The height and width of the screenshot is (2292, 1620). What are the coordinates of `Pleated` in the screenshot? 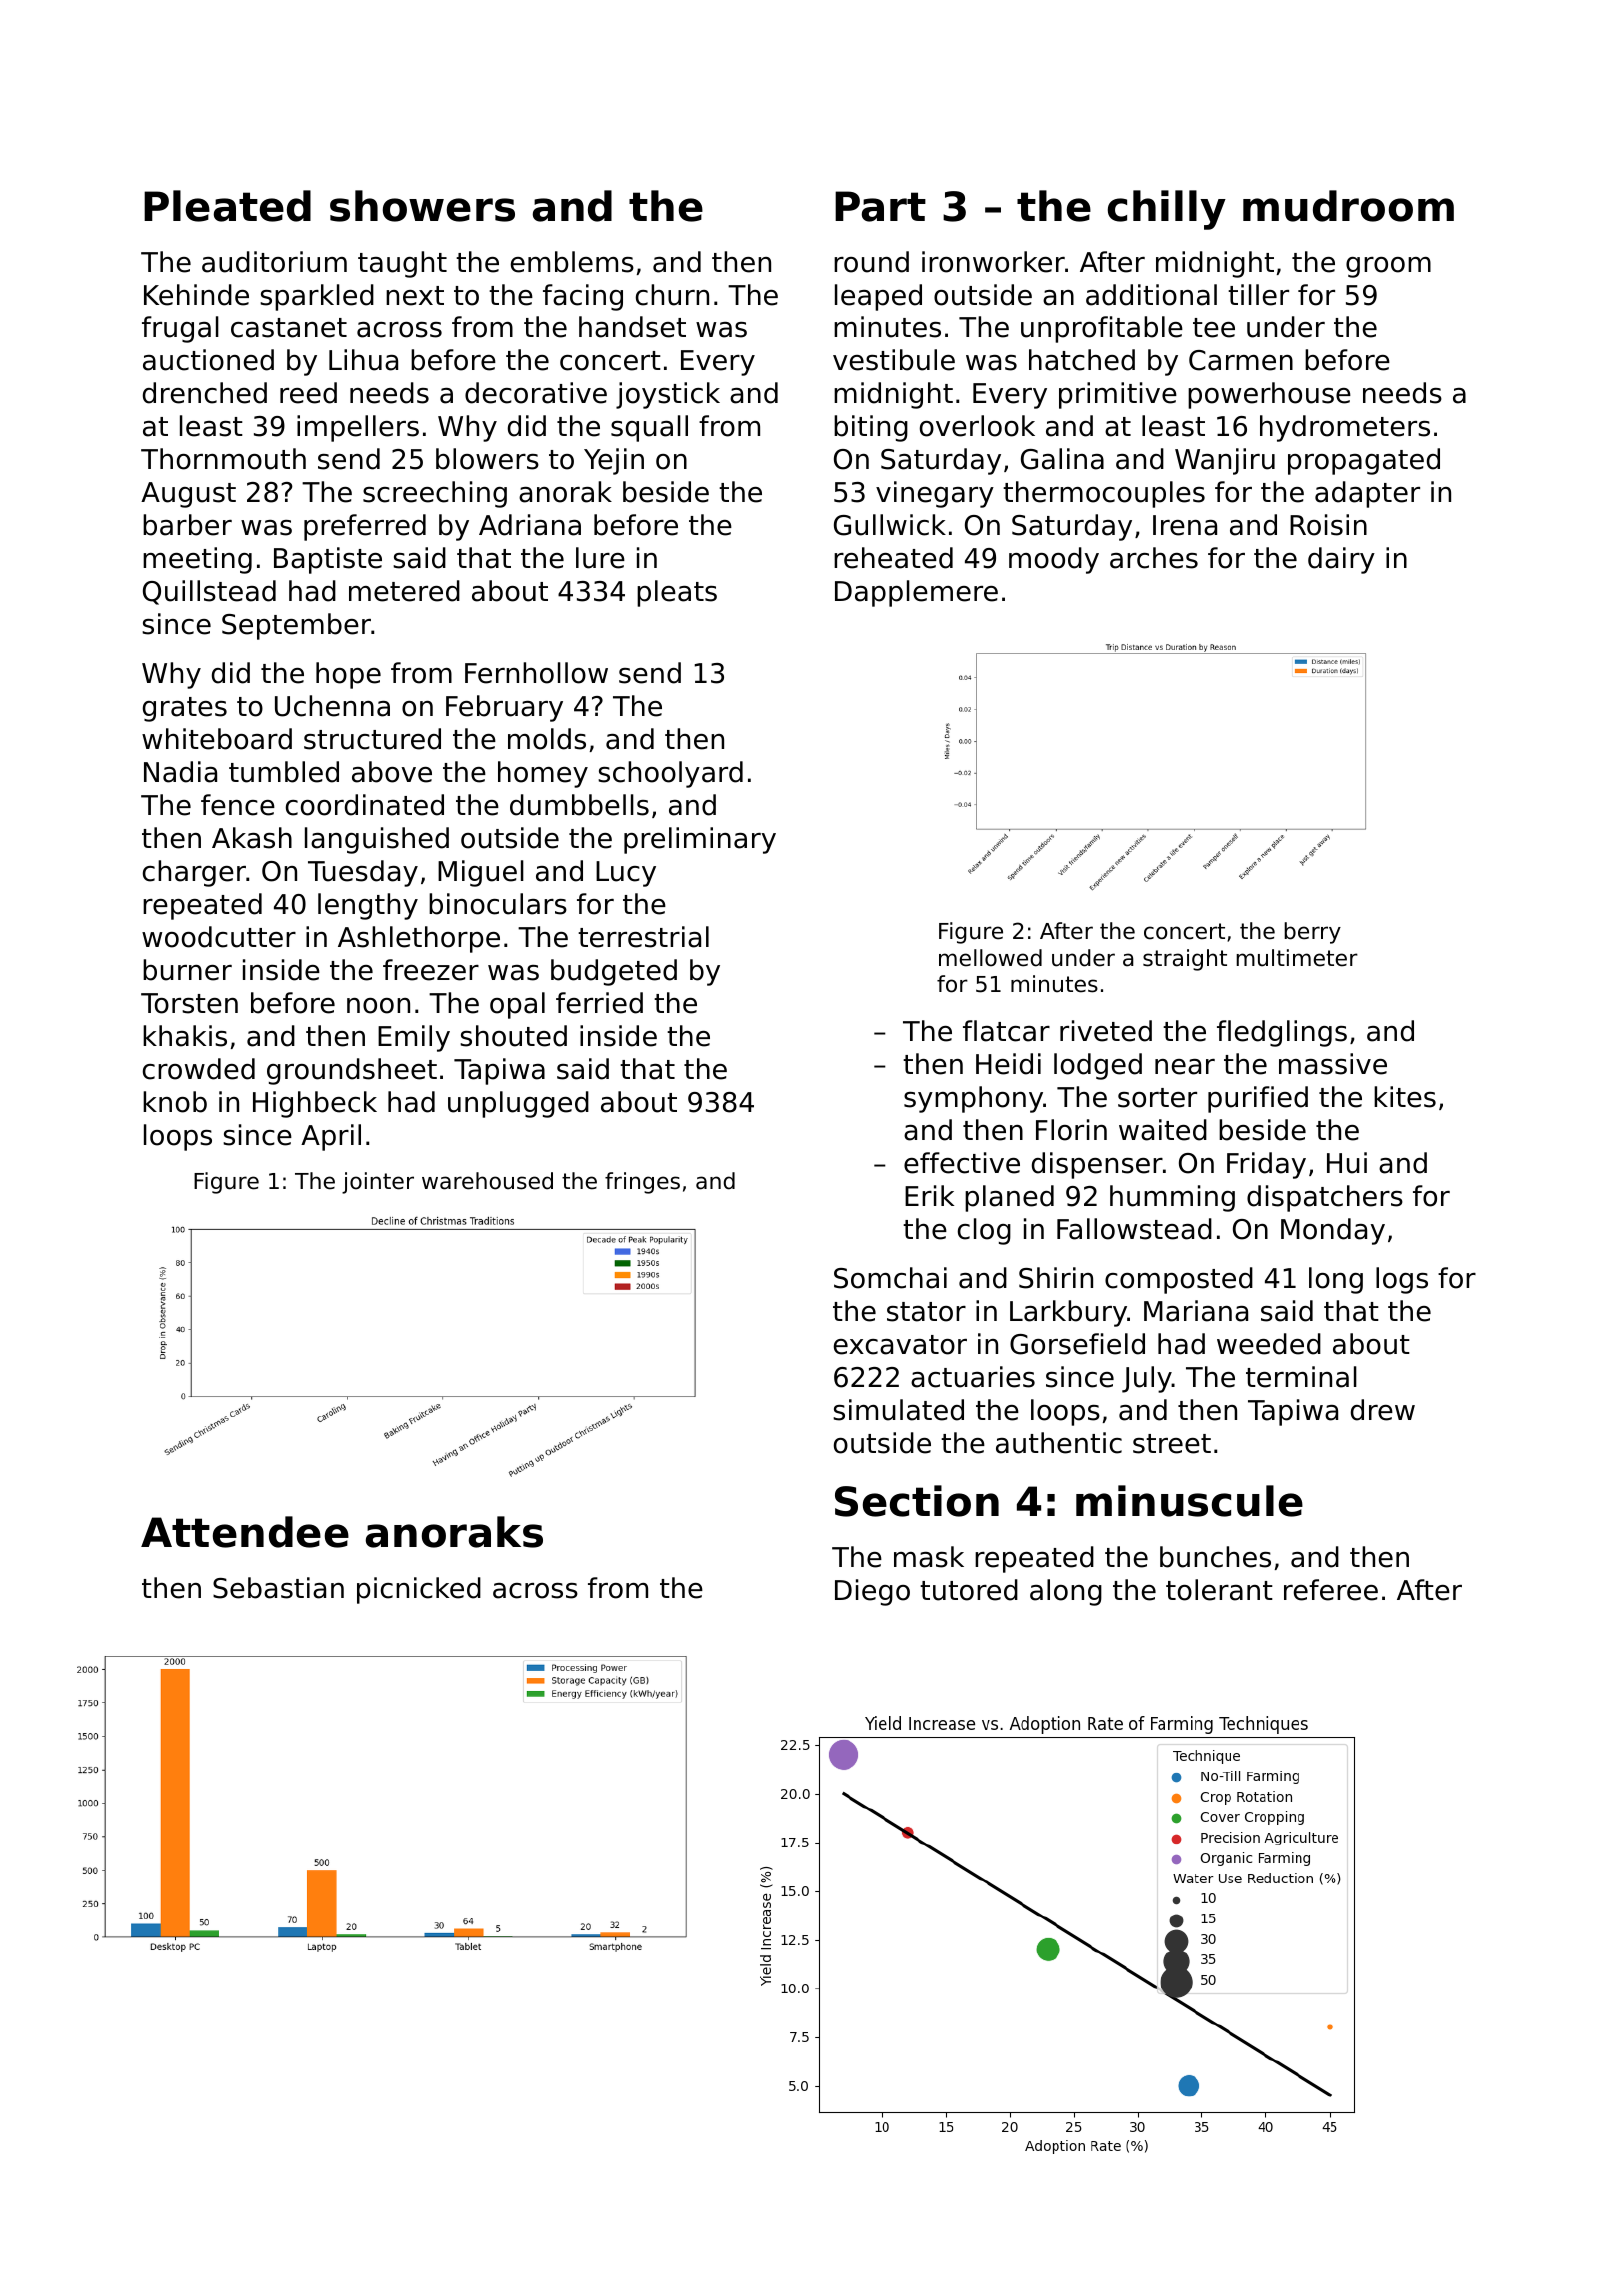 It's located at (227, 206).
